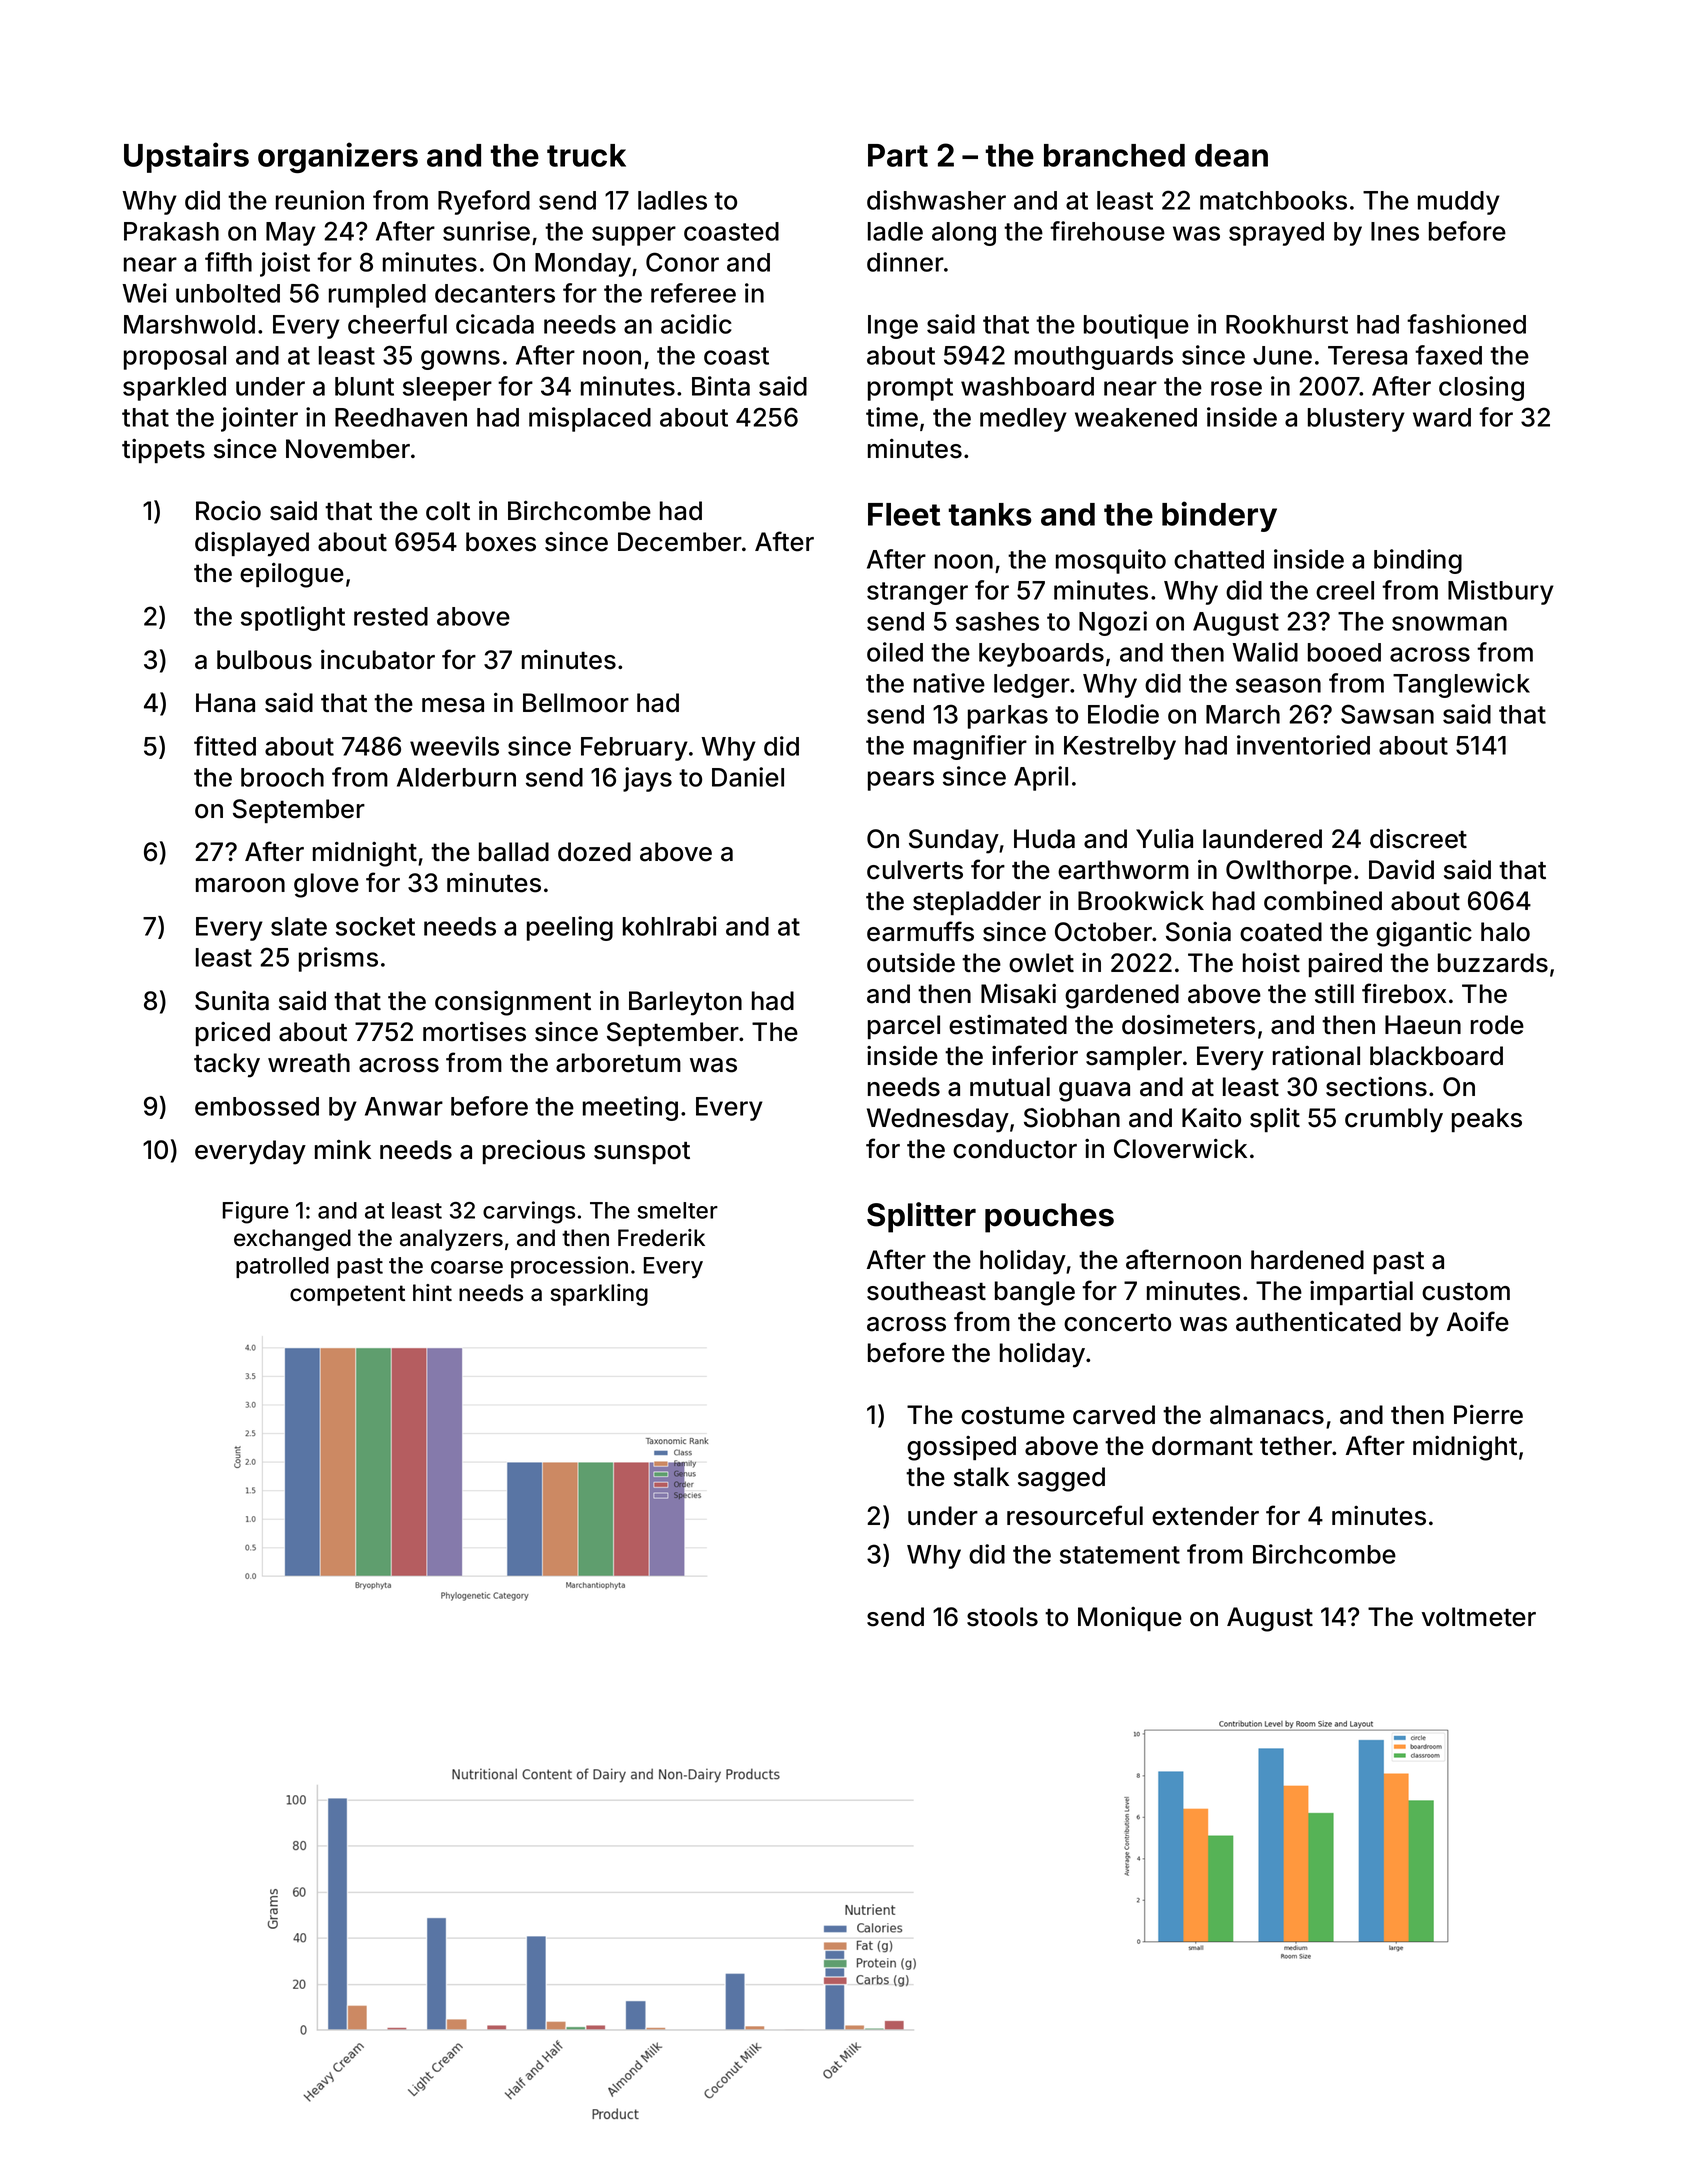  Describe the element at coordinates (282, 777) in the image. I see `brooch` at that location.
